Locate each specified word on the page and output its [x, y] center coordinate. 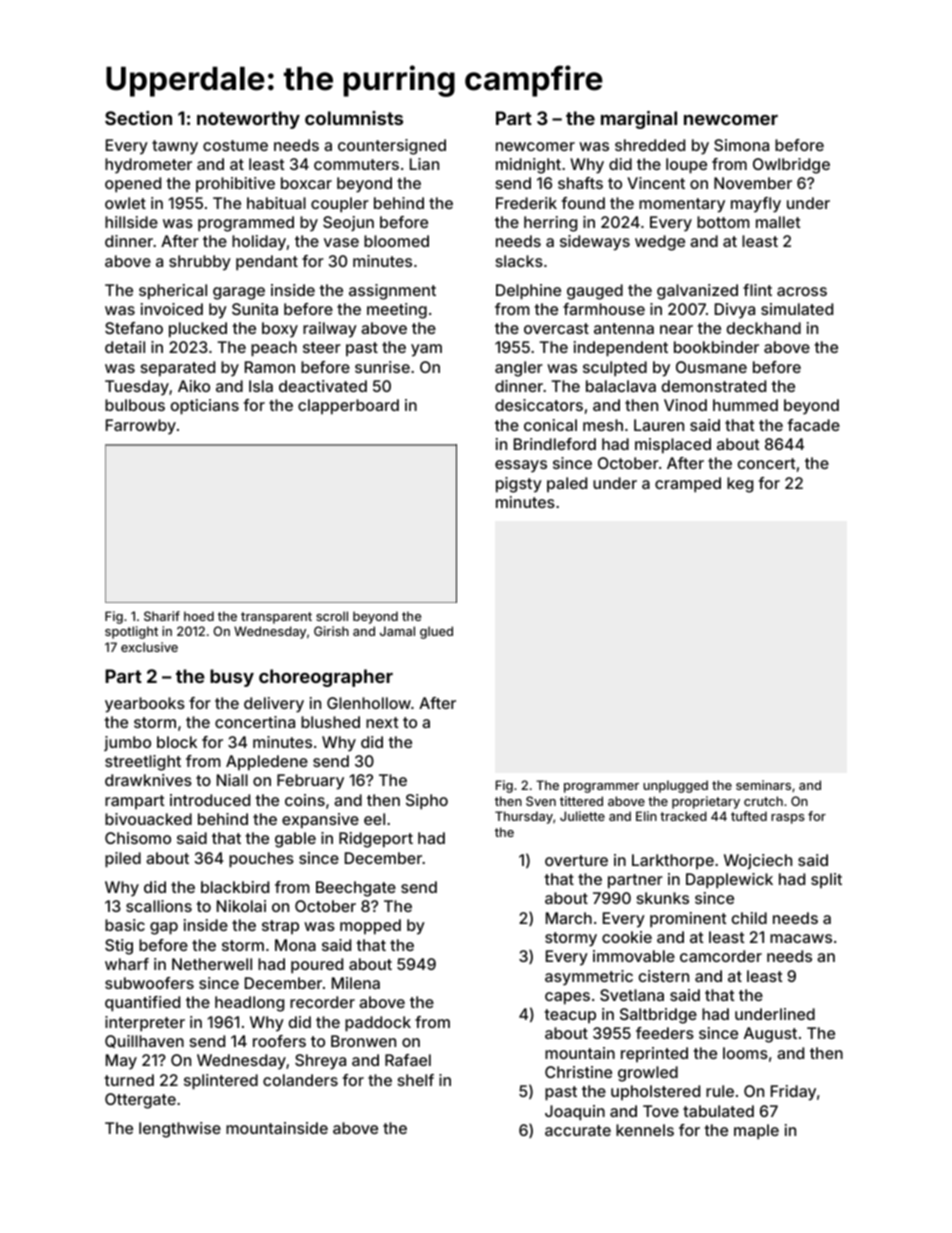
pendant [267, 263]
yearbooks [145, 705]
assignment [392, 292]
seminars [763, 785]
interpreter [145, 1024]
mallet [778, 222]
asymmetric [589, 978]
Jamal [397, 631]
